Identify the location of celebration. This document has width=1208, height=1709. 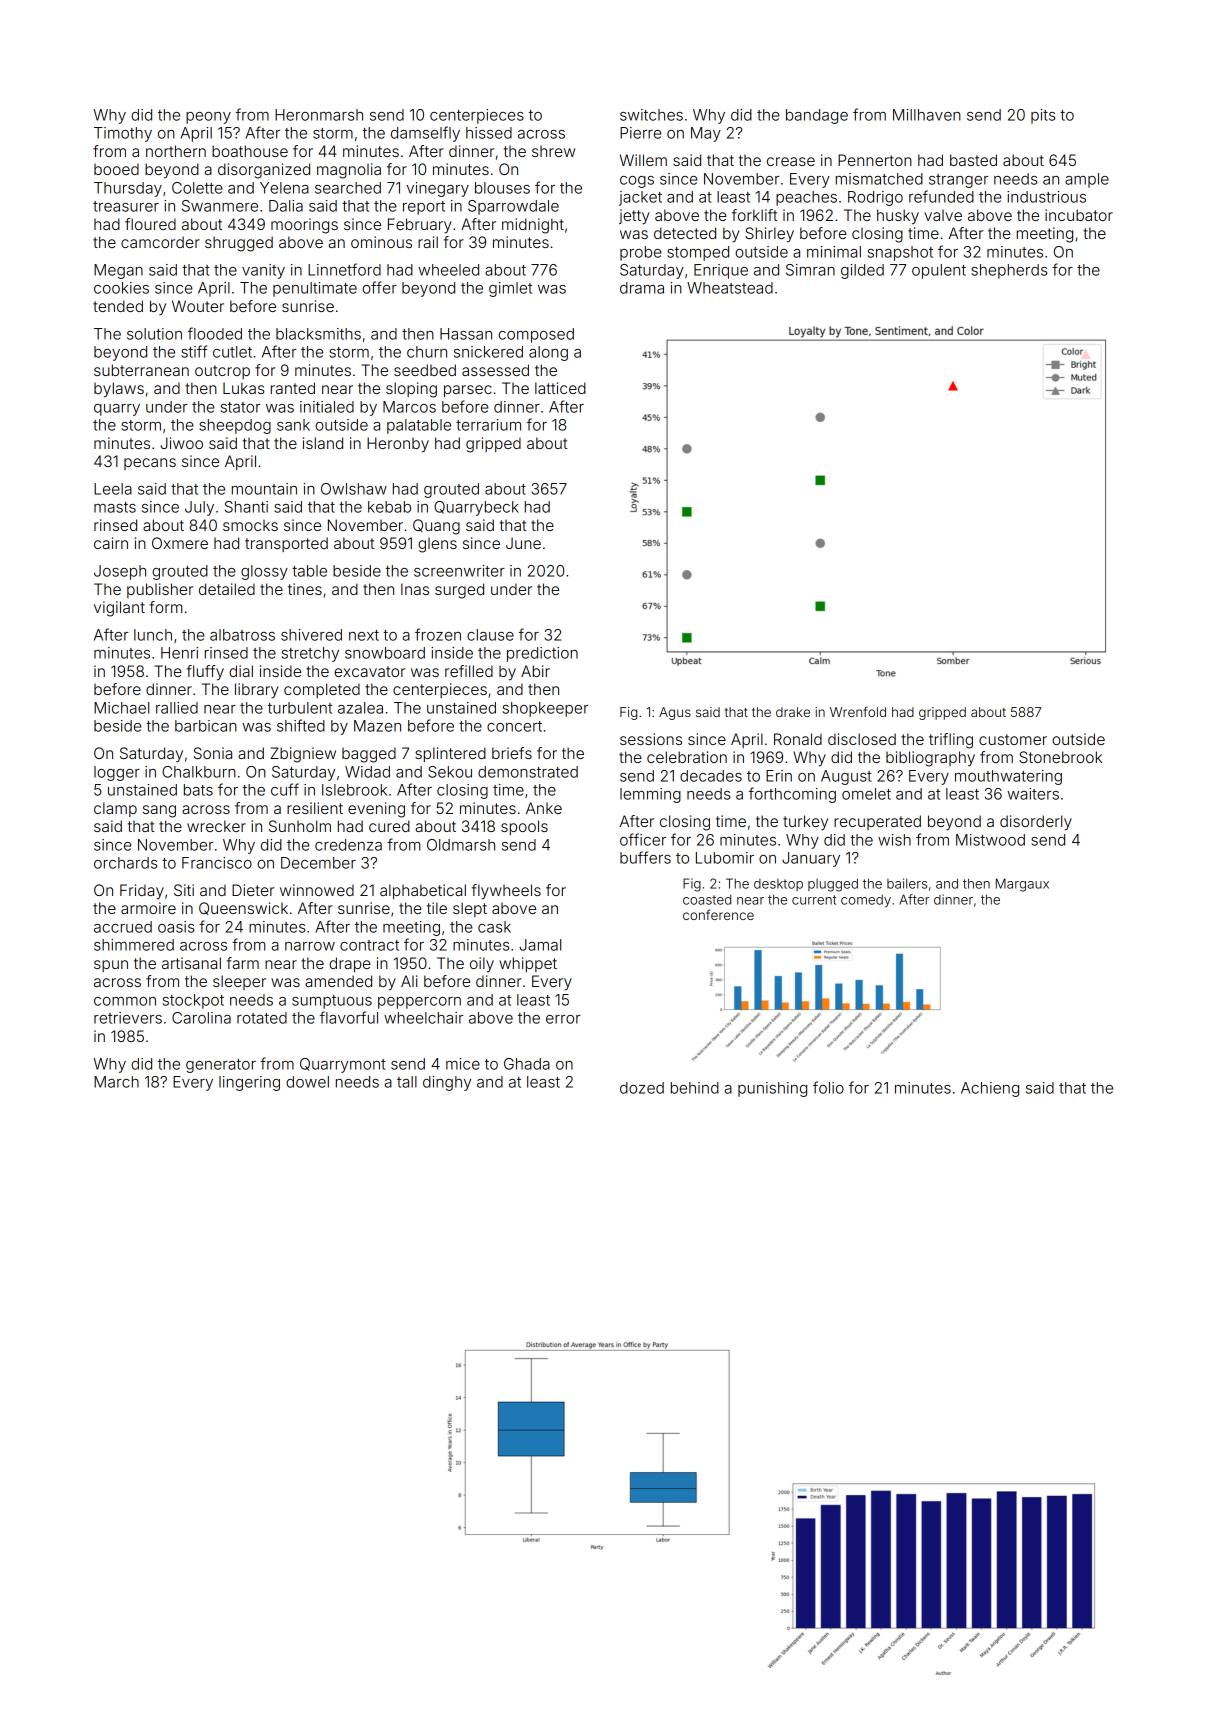
(687, 757).
